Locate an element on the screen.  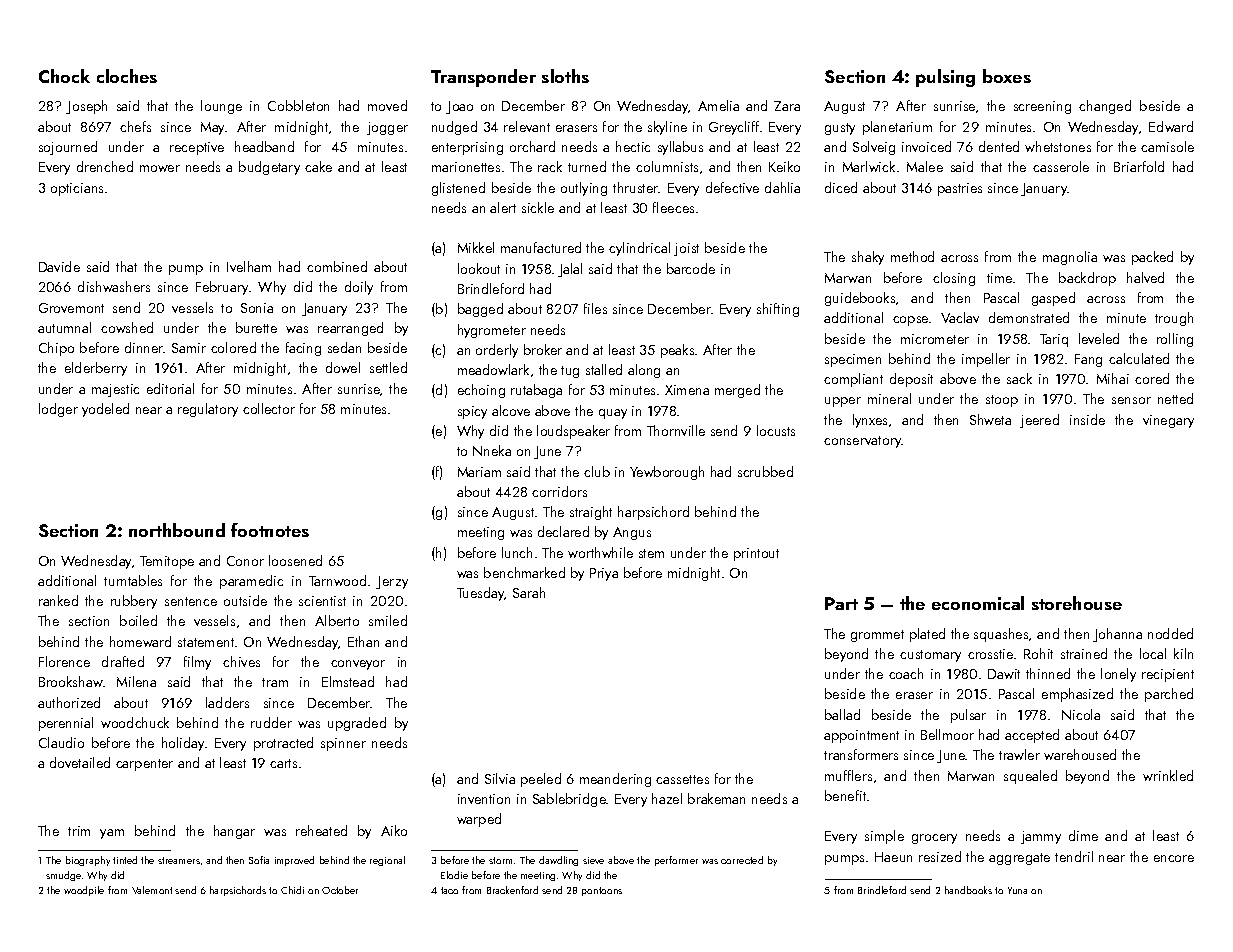
Sarah is located at coordinates (529, 592).
